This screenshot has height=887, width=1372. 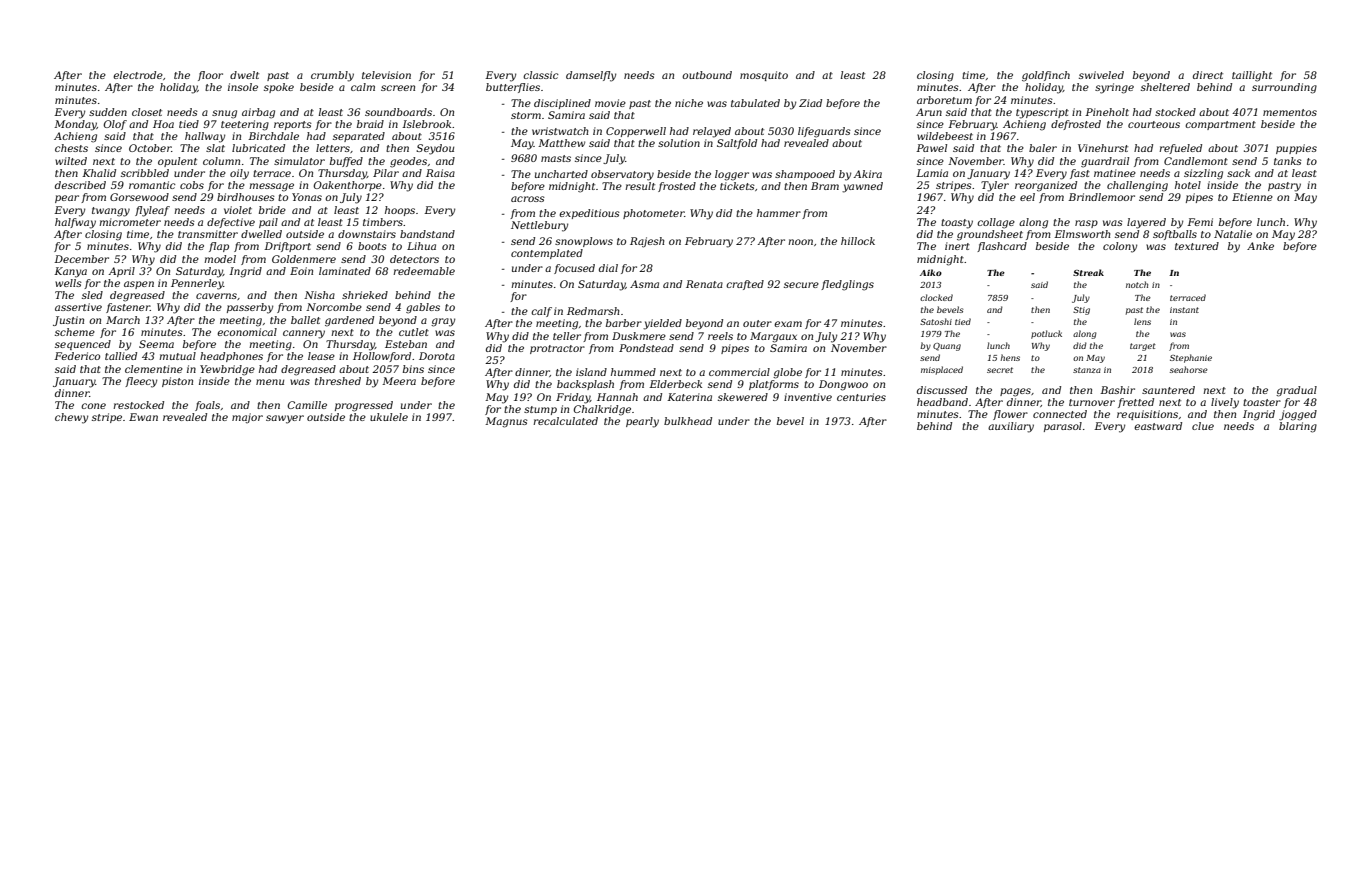 What do you see at coordinates (1252, 197) in the screenshot?
I see `Etienne` at bounding box center [1252, 197].
